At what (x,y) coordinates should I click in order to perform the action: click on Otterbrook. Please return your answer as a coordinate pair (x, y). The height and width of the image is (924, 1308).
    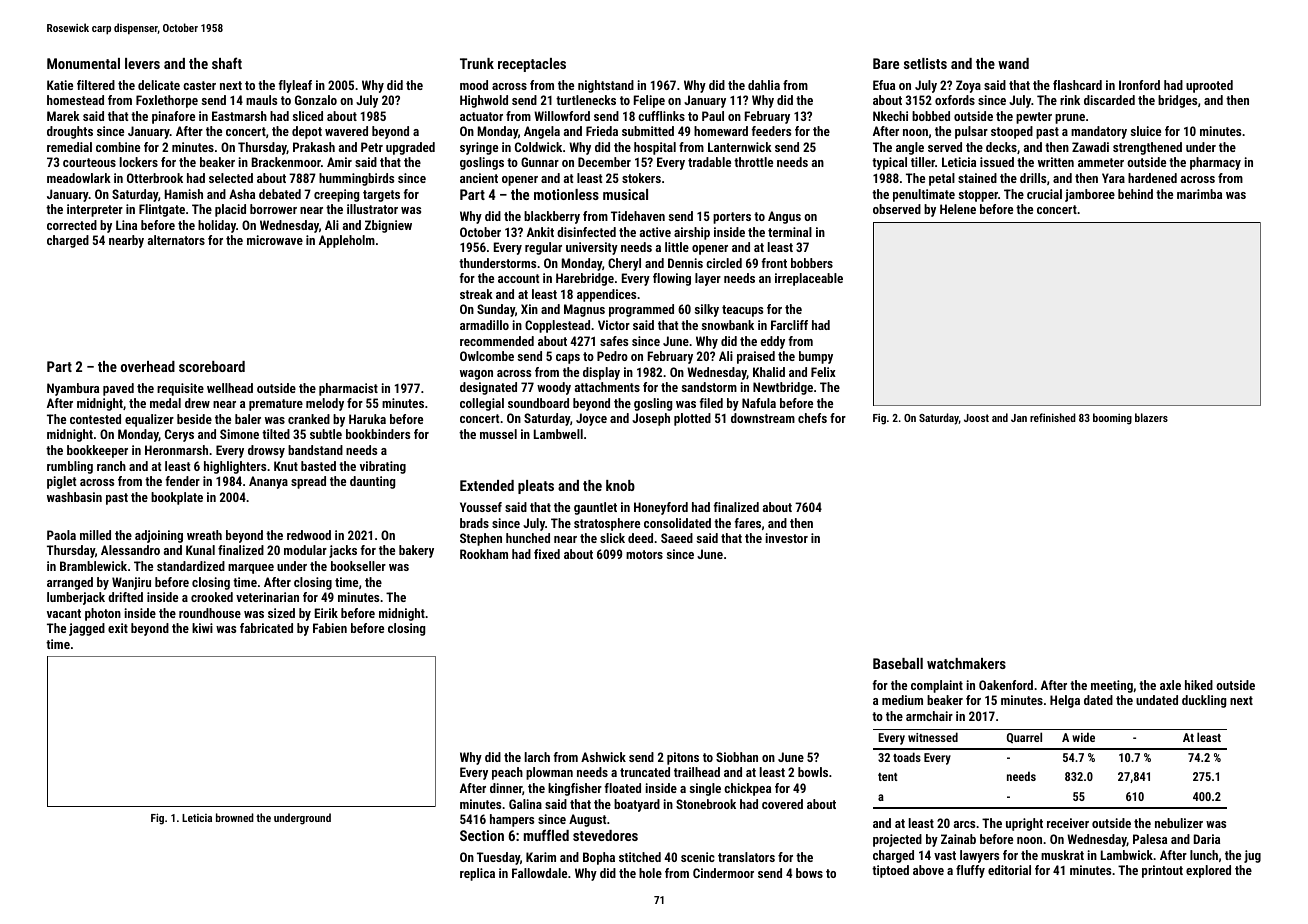
    Looking at the image, I should click on (155, 178).
